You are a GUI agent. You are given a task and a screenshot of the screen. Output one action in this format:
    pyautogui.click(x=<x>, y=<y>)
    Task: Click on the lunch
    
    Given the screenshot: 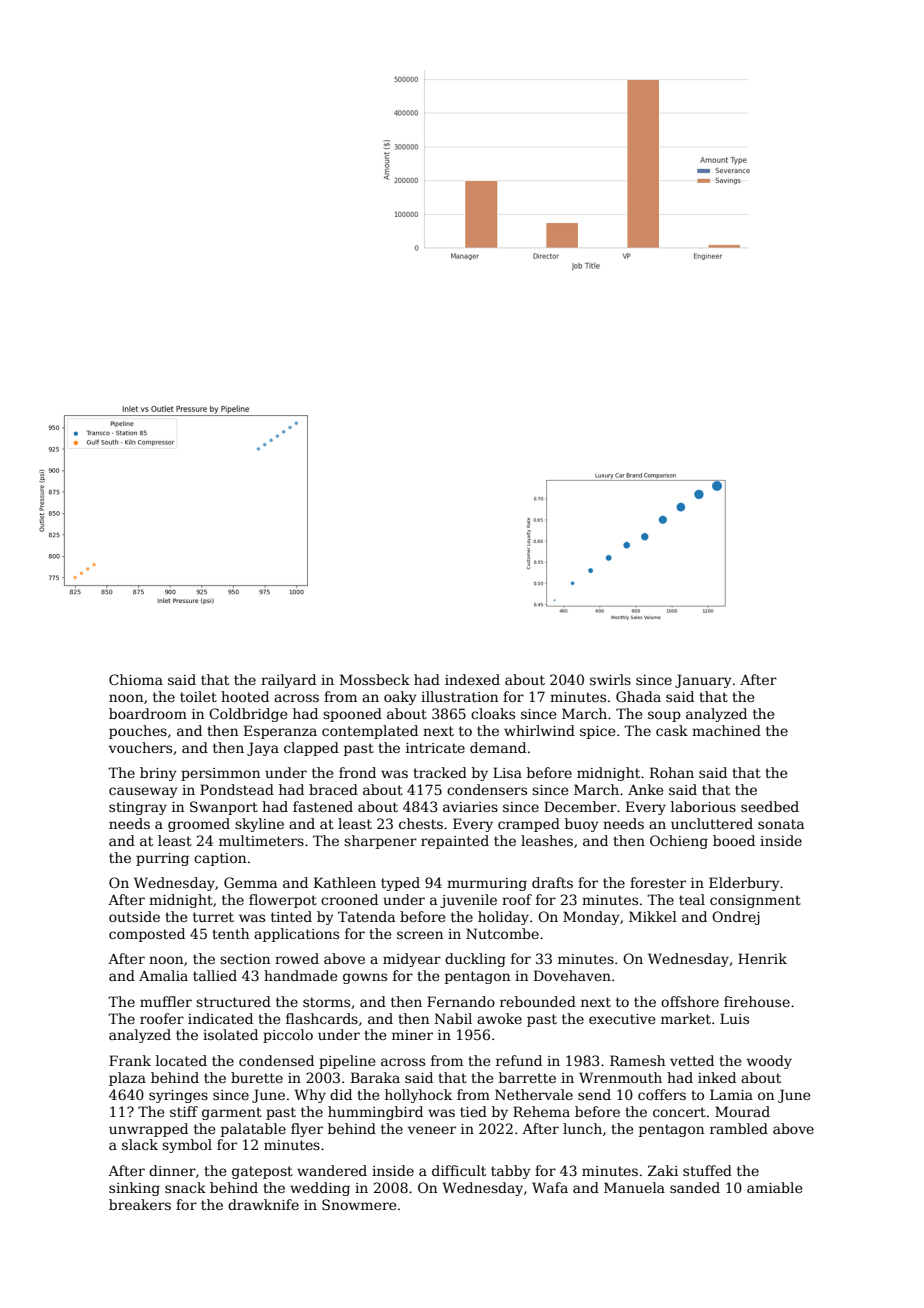 What is the action you would take?
    pyautogui.click(x=582, y=1128)
